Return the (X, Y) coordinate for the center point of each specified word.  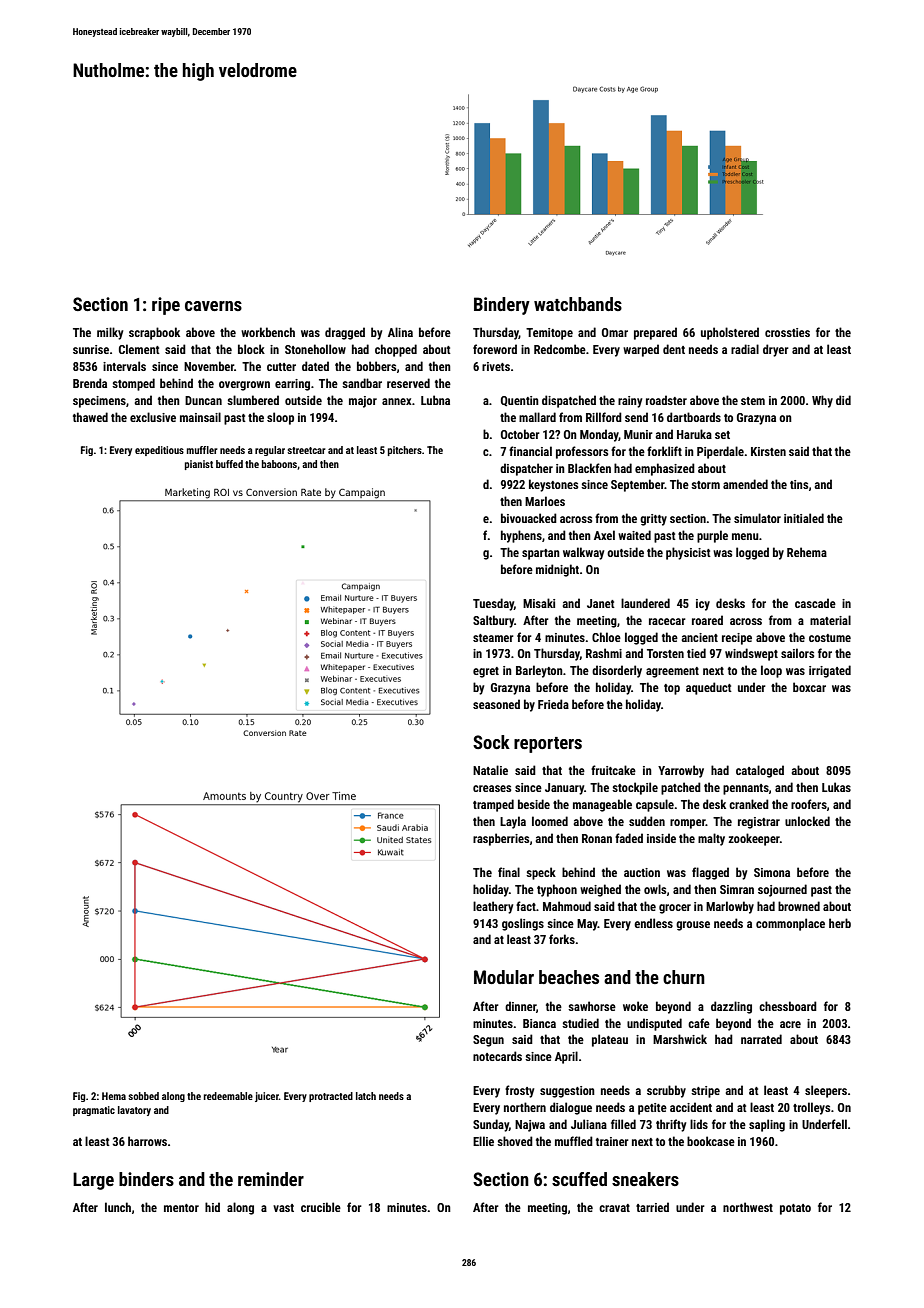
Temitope (549, 334)
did (843, 400)
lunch (118, 1207)
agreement (672, 672)
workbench (268, 332)
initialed (804, 518)
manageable (602, 805)
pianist (199, 465)
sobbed (143, 1096)
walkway (583, 553)
